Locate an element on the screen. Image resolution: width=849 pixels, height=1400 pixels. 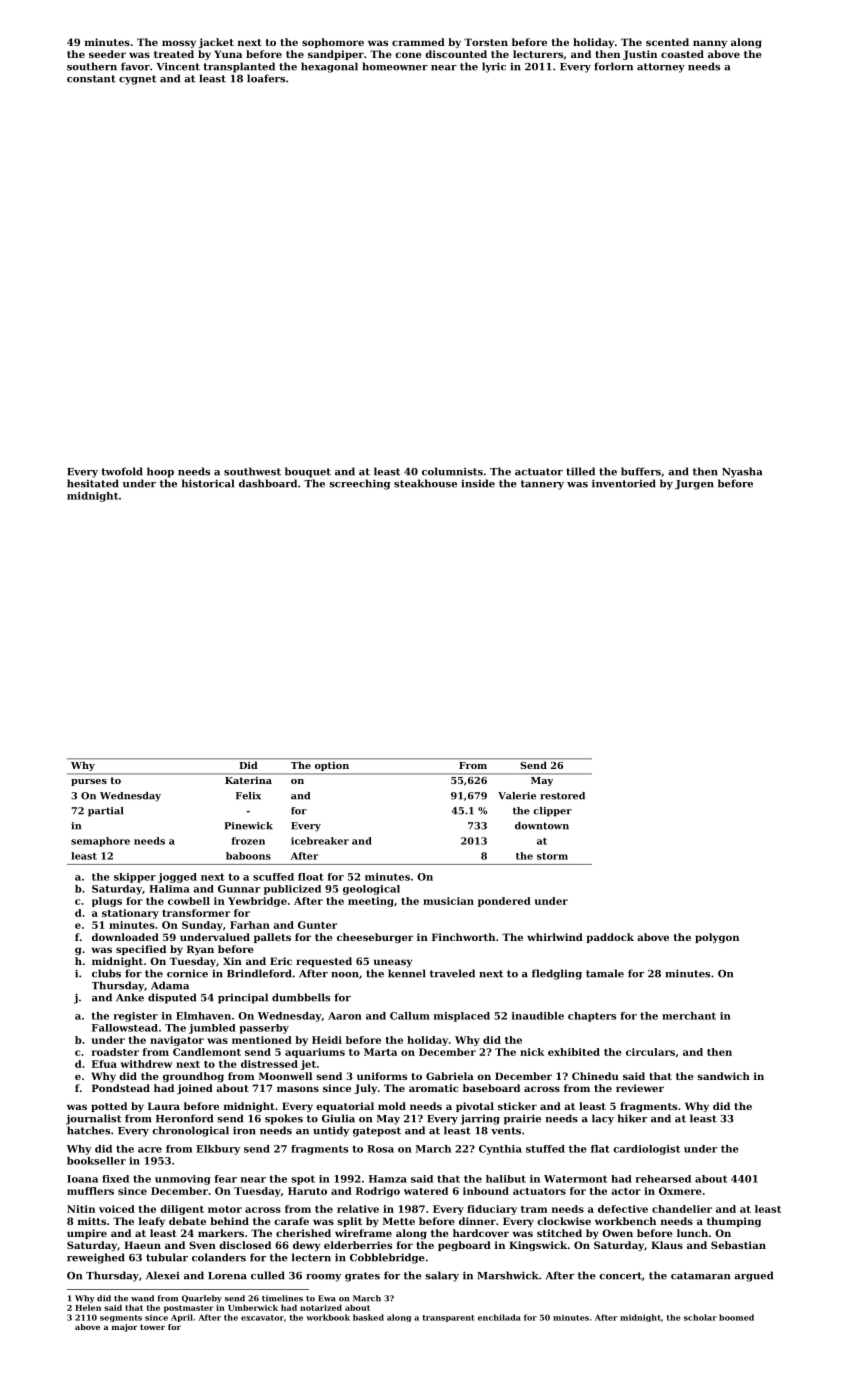
enchilada is located at coordinates (499, 1317).
